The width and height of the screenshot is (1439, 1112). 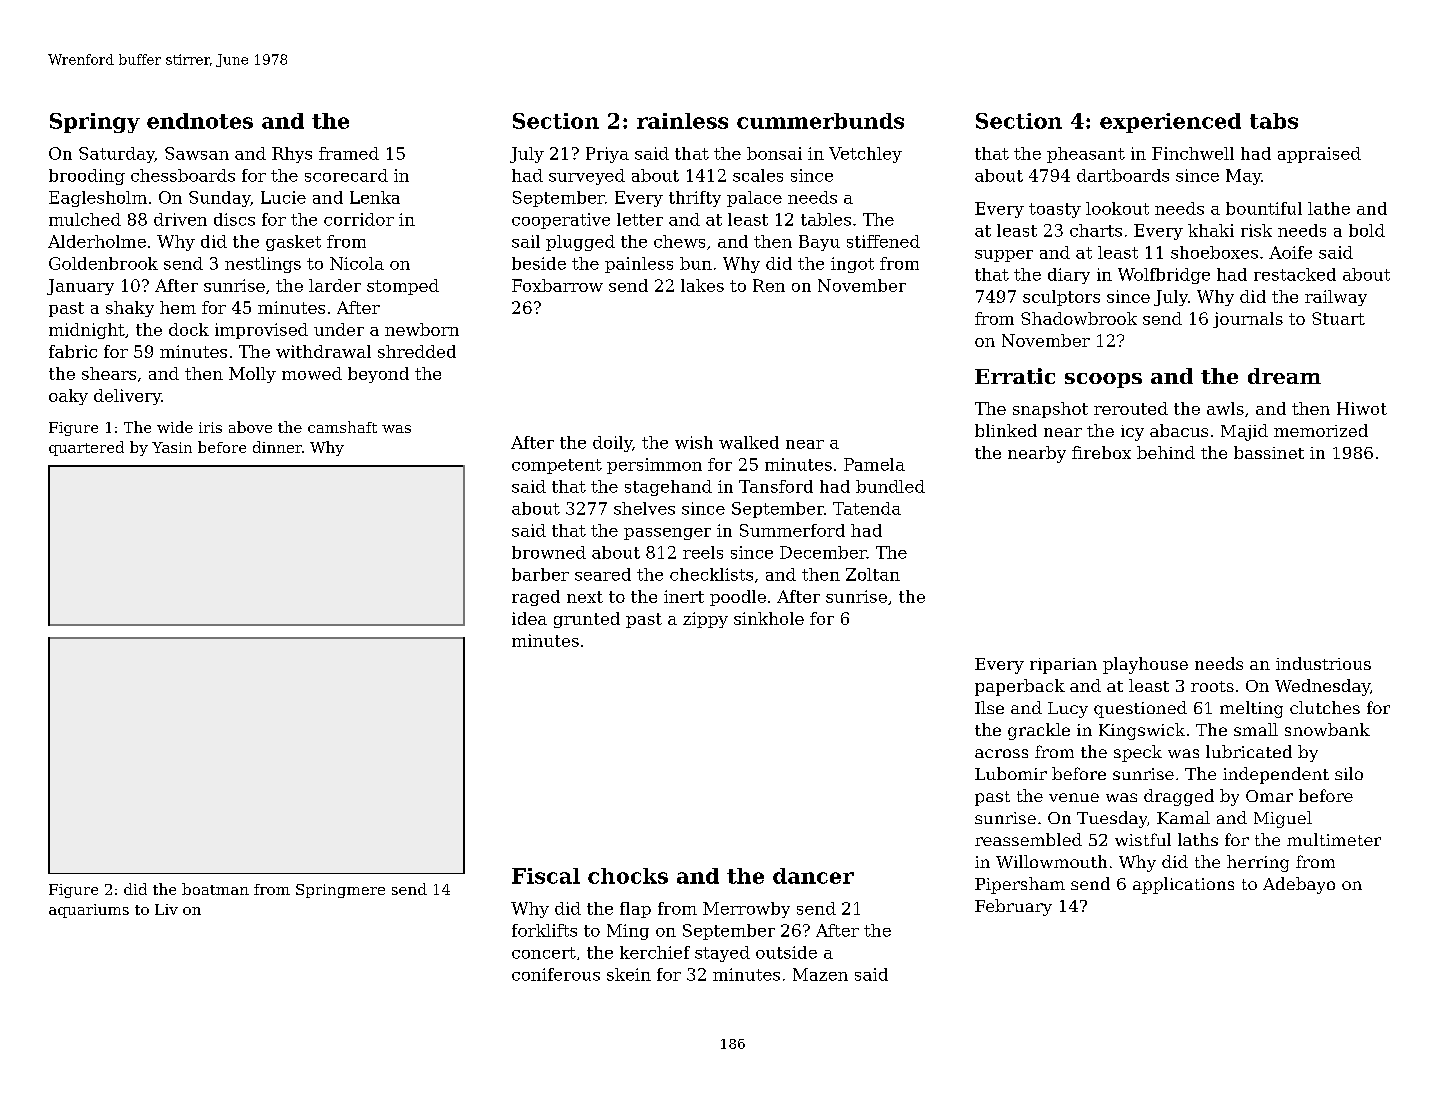 What do you see at coordinates (1323, 663) in the screenshot?
I see `industrious` at bounding box center [1323, 663].
